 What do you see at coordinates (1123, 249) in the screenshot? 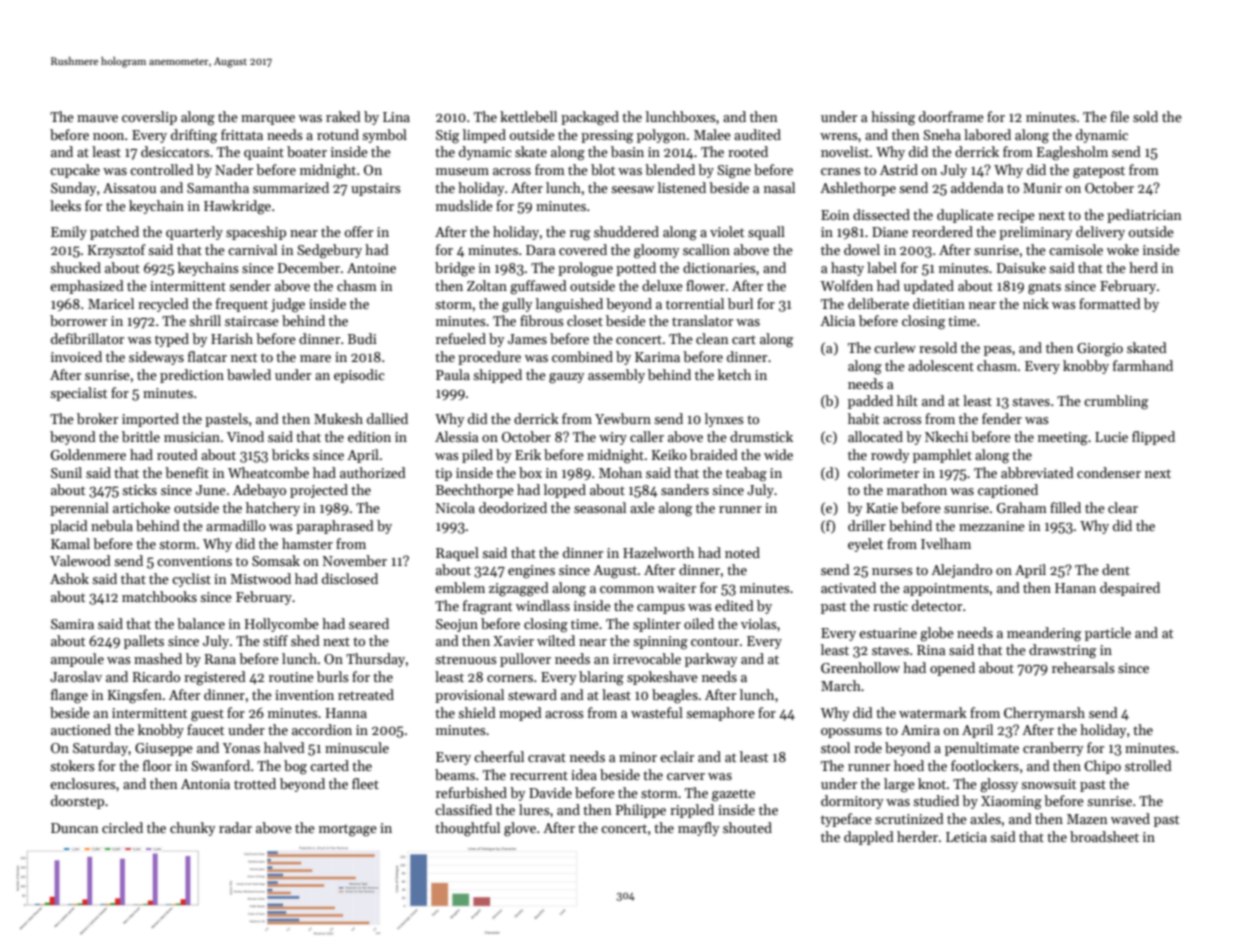
I see `woke` at bounding box center [1123, 249].
